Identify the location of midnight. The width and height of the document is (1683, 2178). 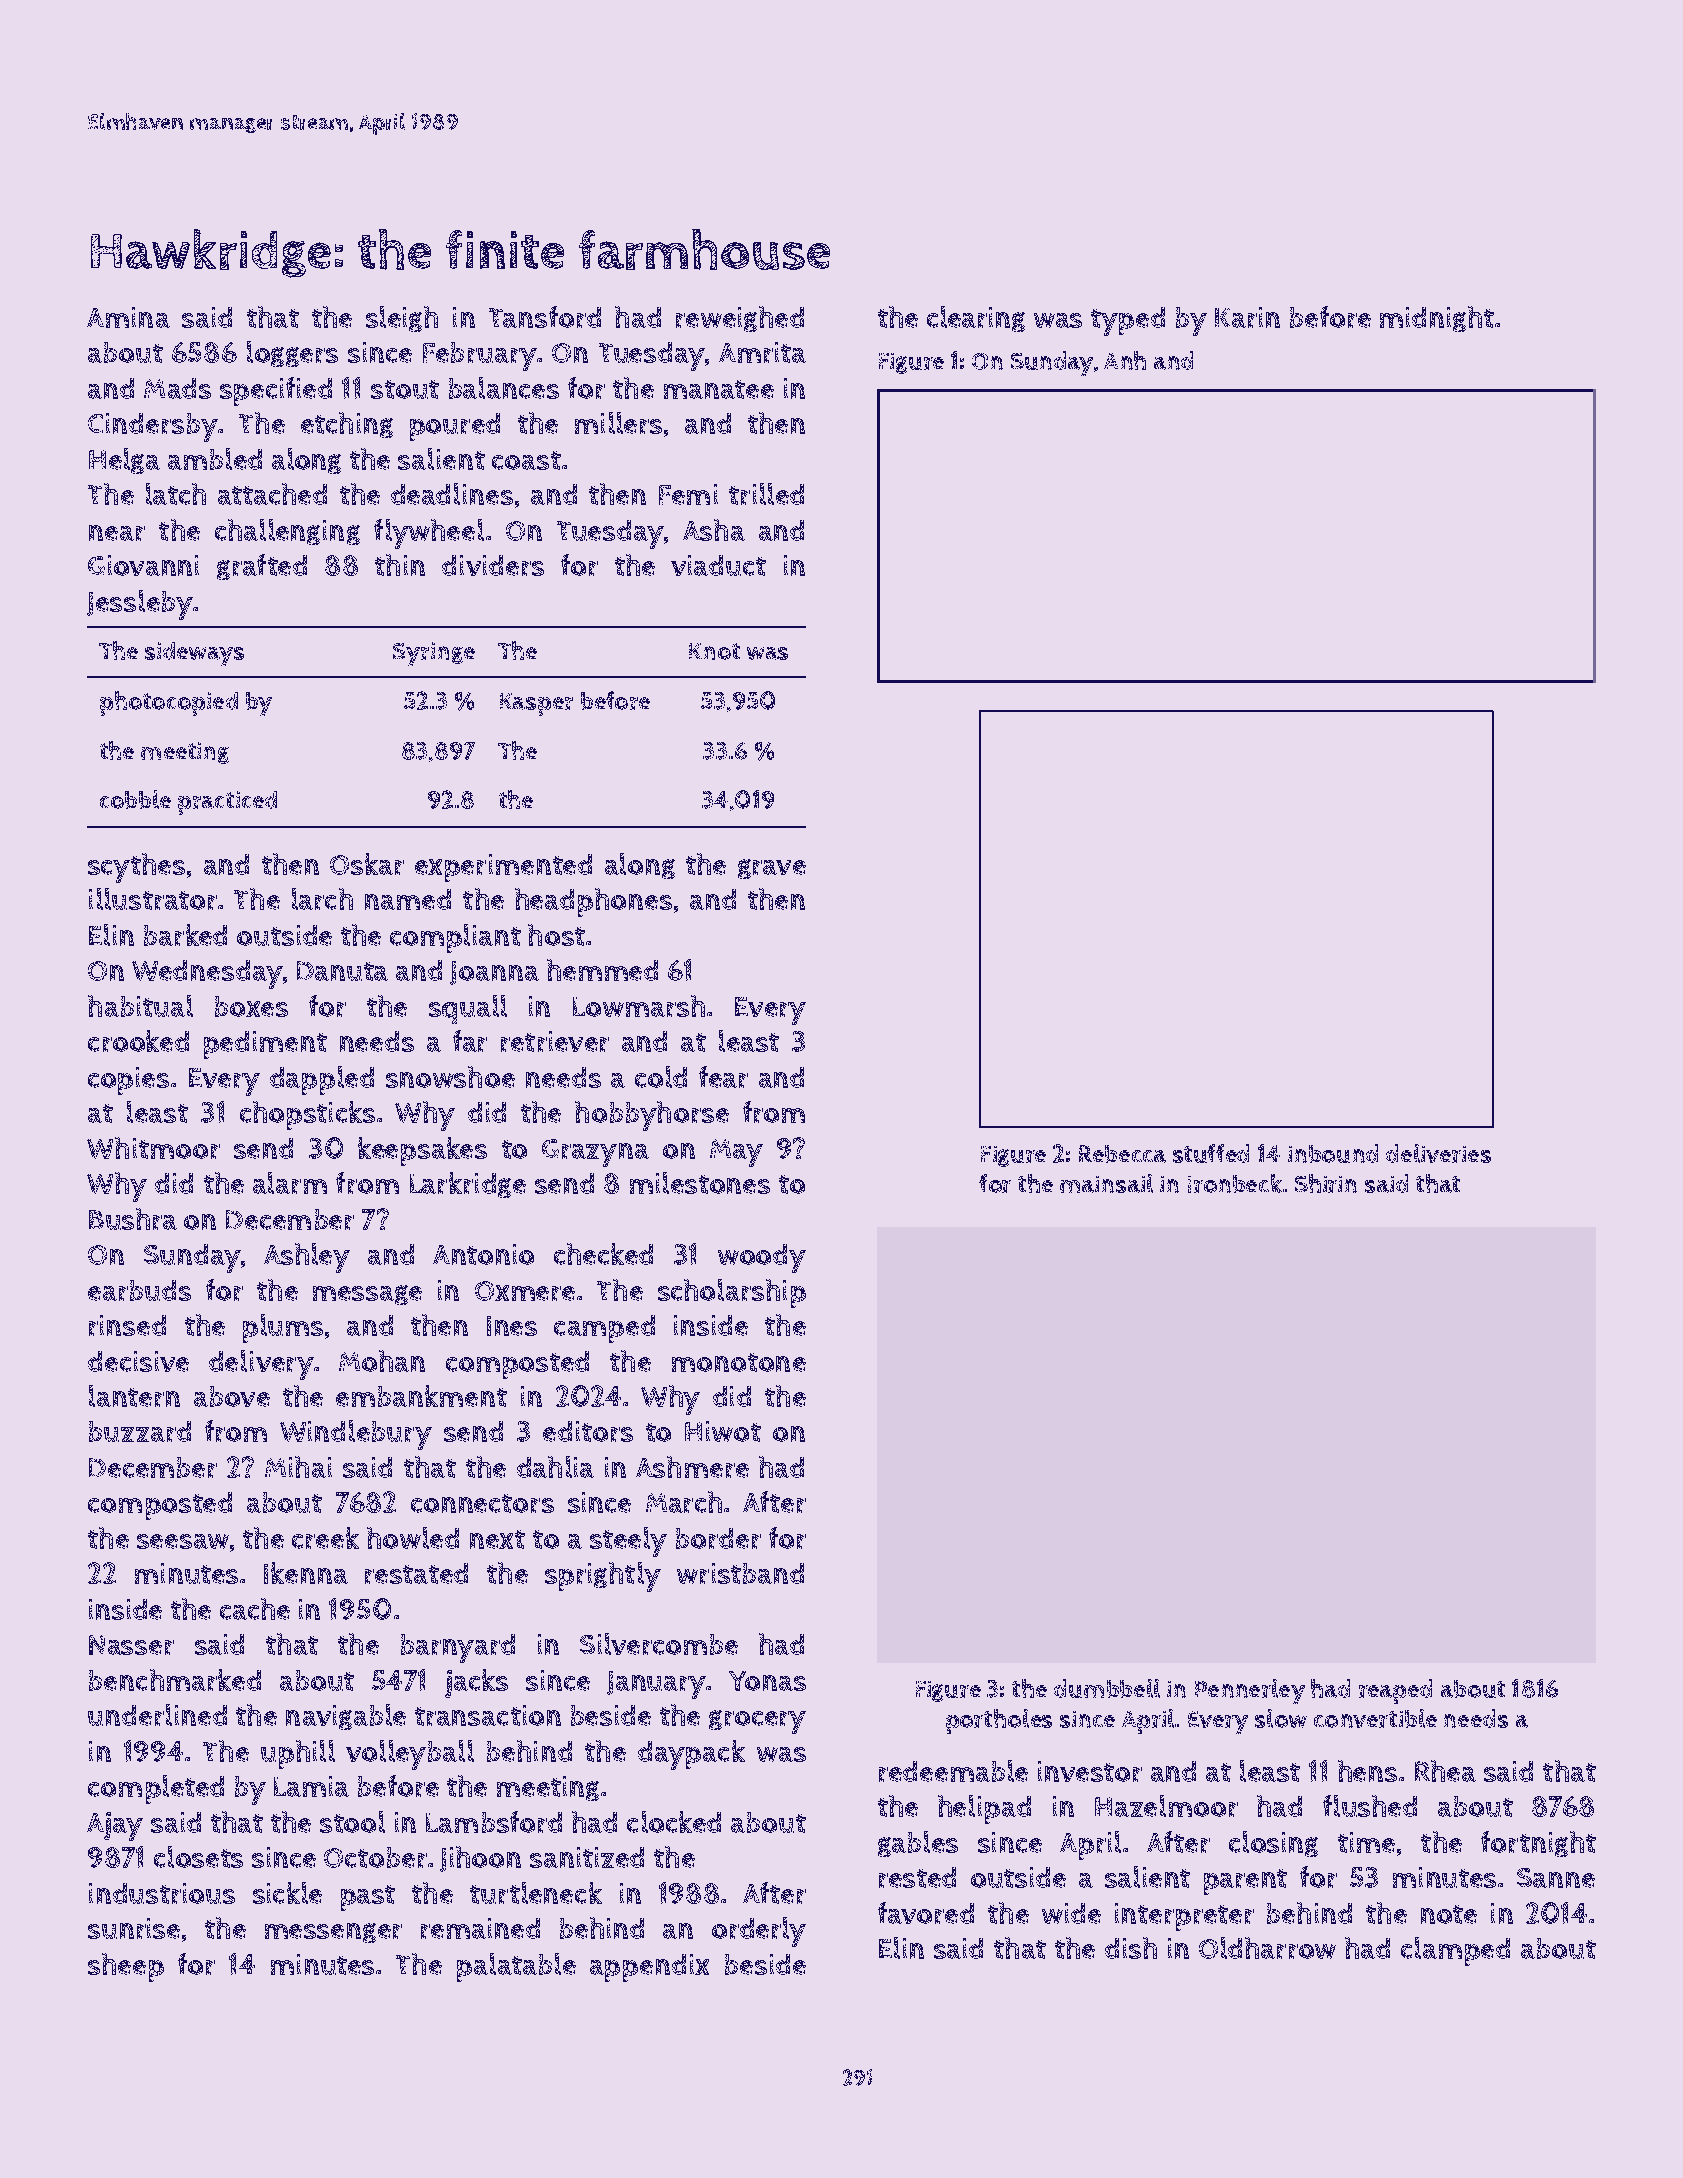
(1437, 319).
